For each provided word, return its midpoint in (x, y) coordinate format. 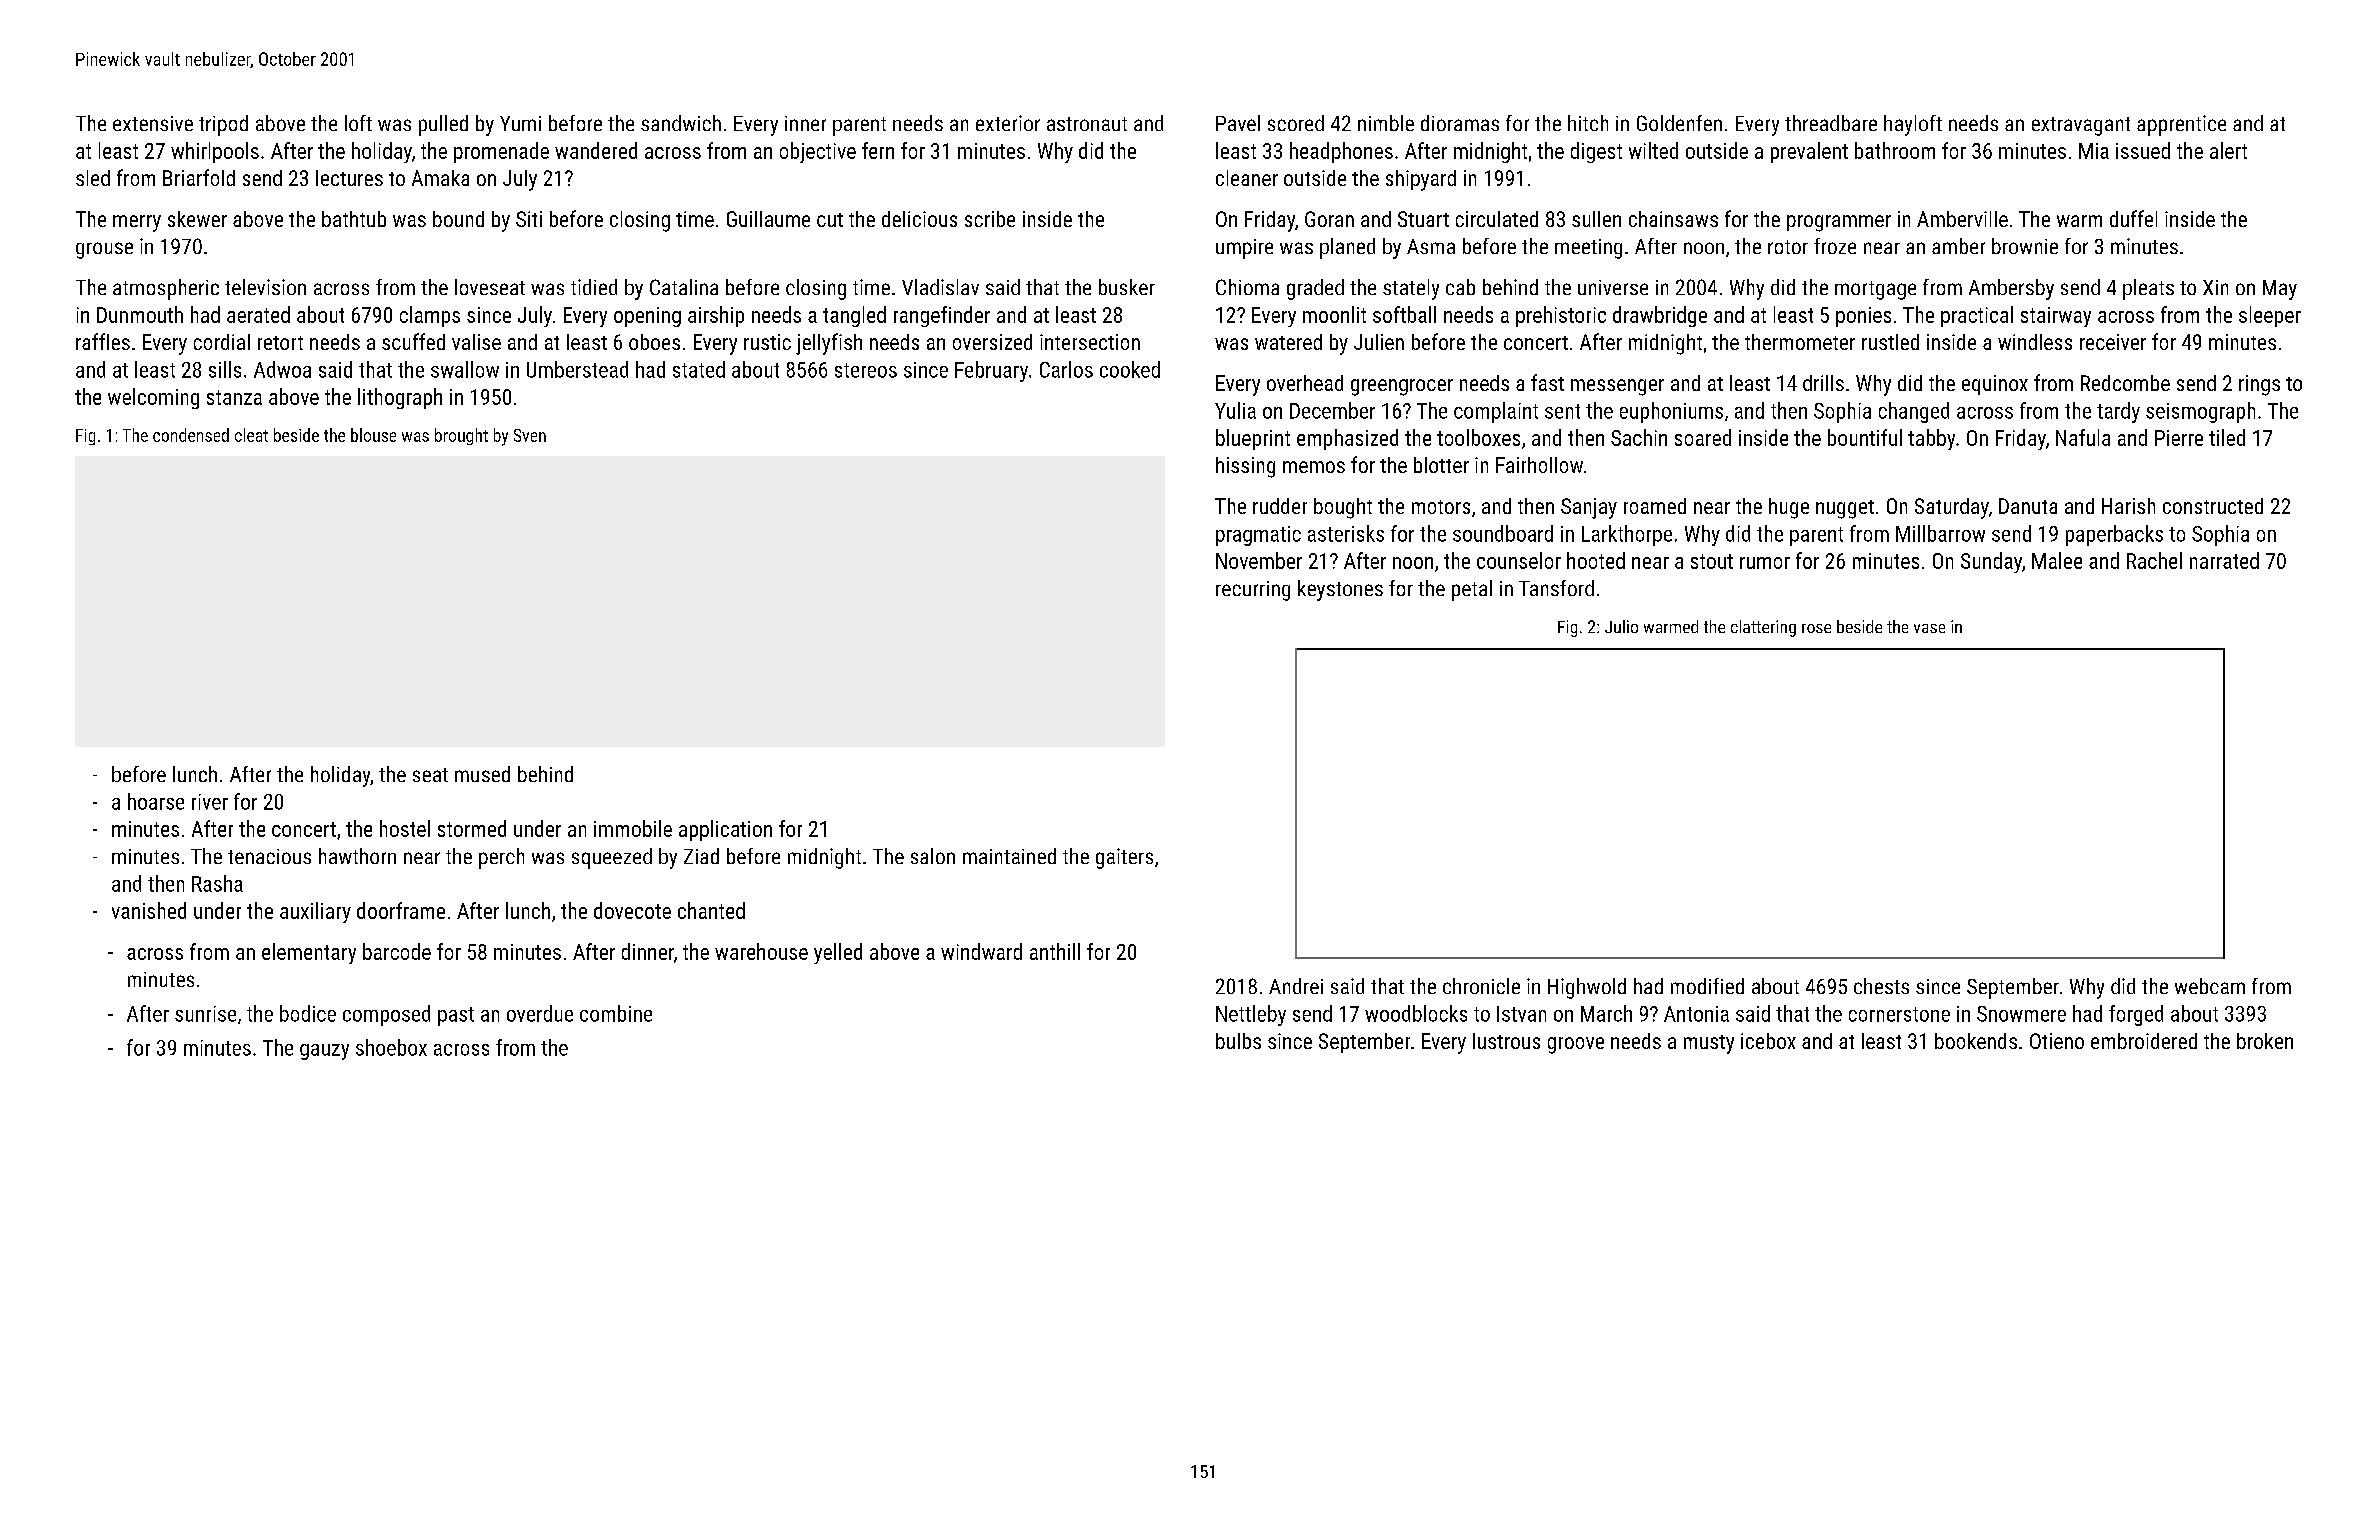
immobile (633, 828)
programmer (1839, 223)
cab (1460, 287)
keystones (1340, 590)
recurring (1253, 591)
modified (1707, 986)
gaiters (1124, 858)
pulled (443, 125)
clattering (1763, 628)
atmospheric (166, 289)
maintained (1009, 856)
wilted (1653, 150)
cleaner (1247, 178)
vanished (149, 910)
